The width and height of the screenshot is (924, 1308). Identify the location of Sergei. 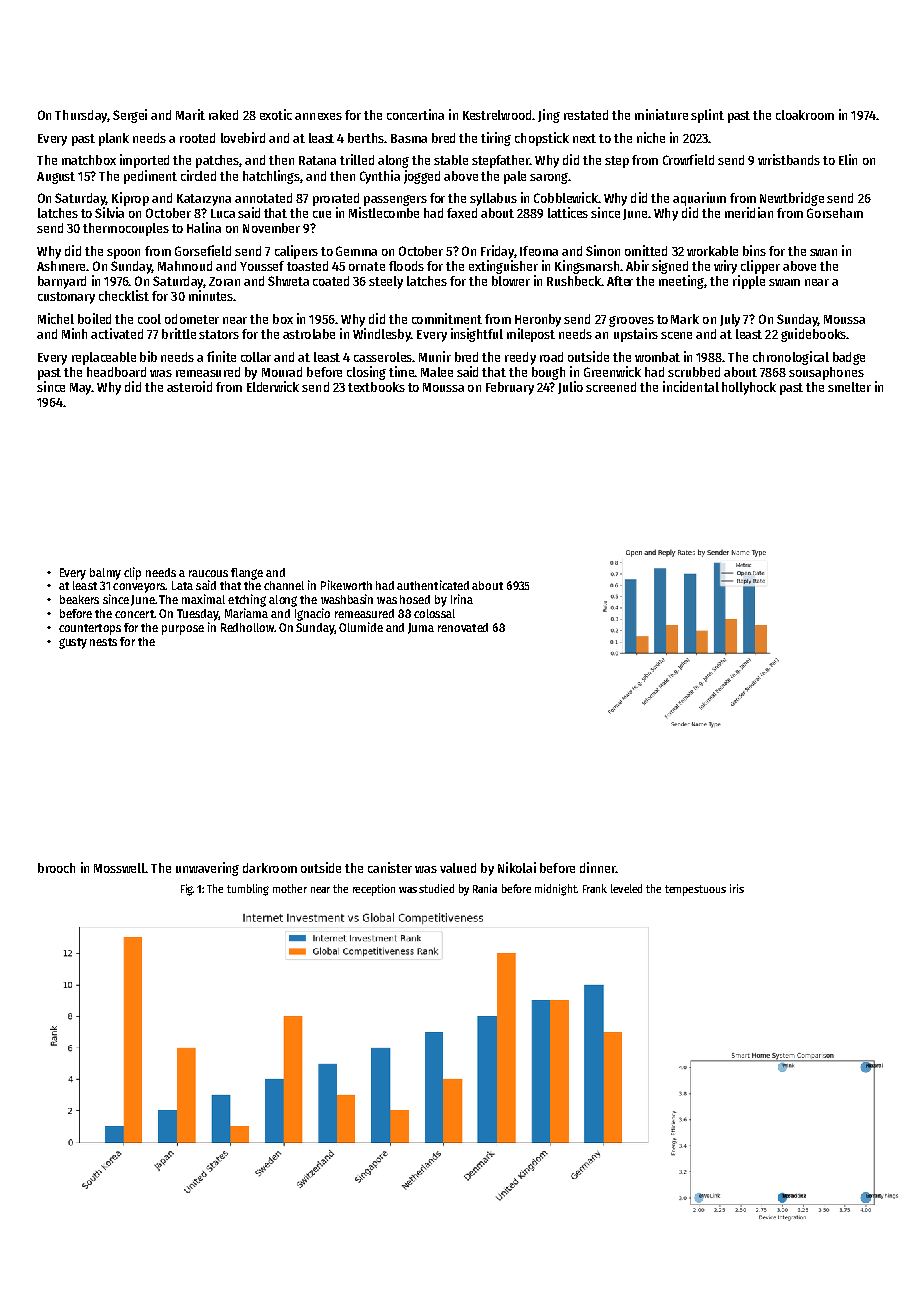
(130, 116).
